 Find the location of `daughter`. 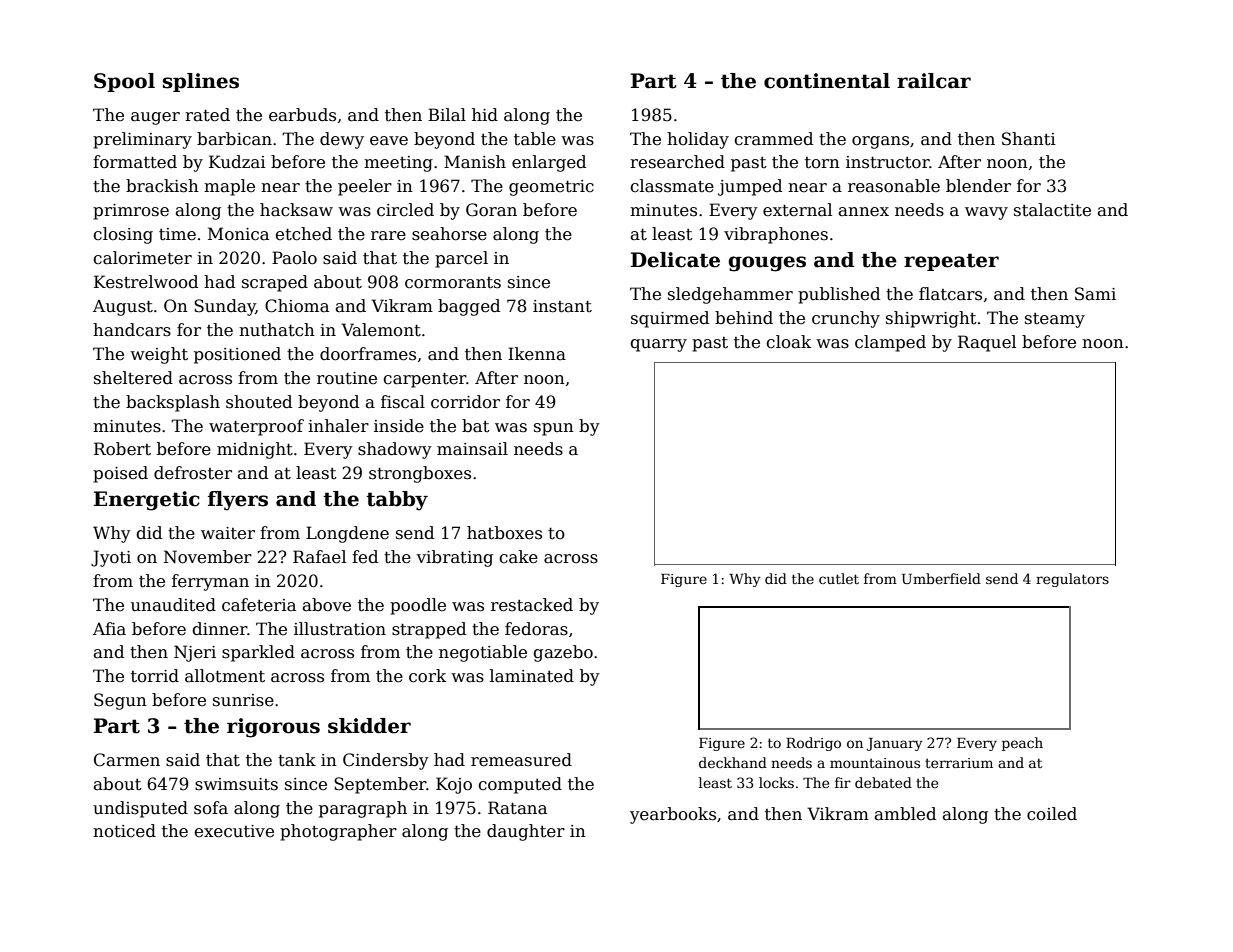

daughter is located at coordinates (526, 832).
